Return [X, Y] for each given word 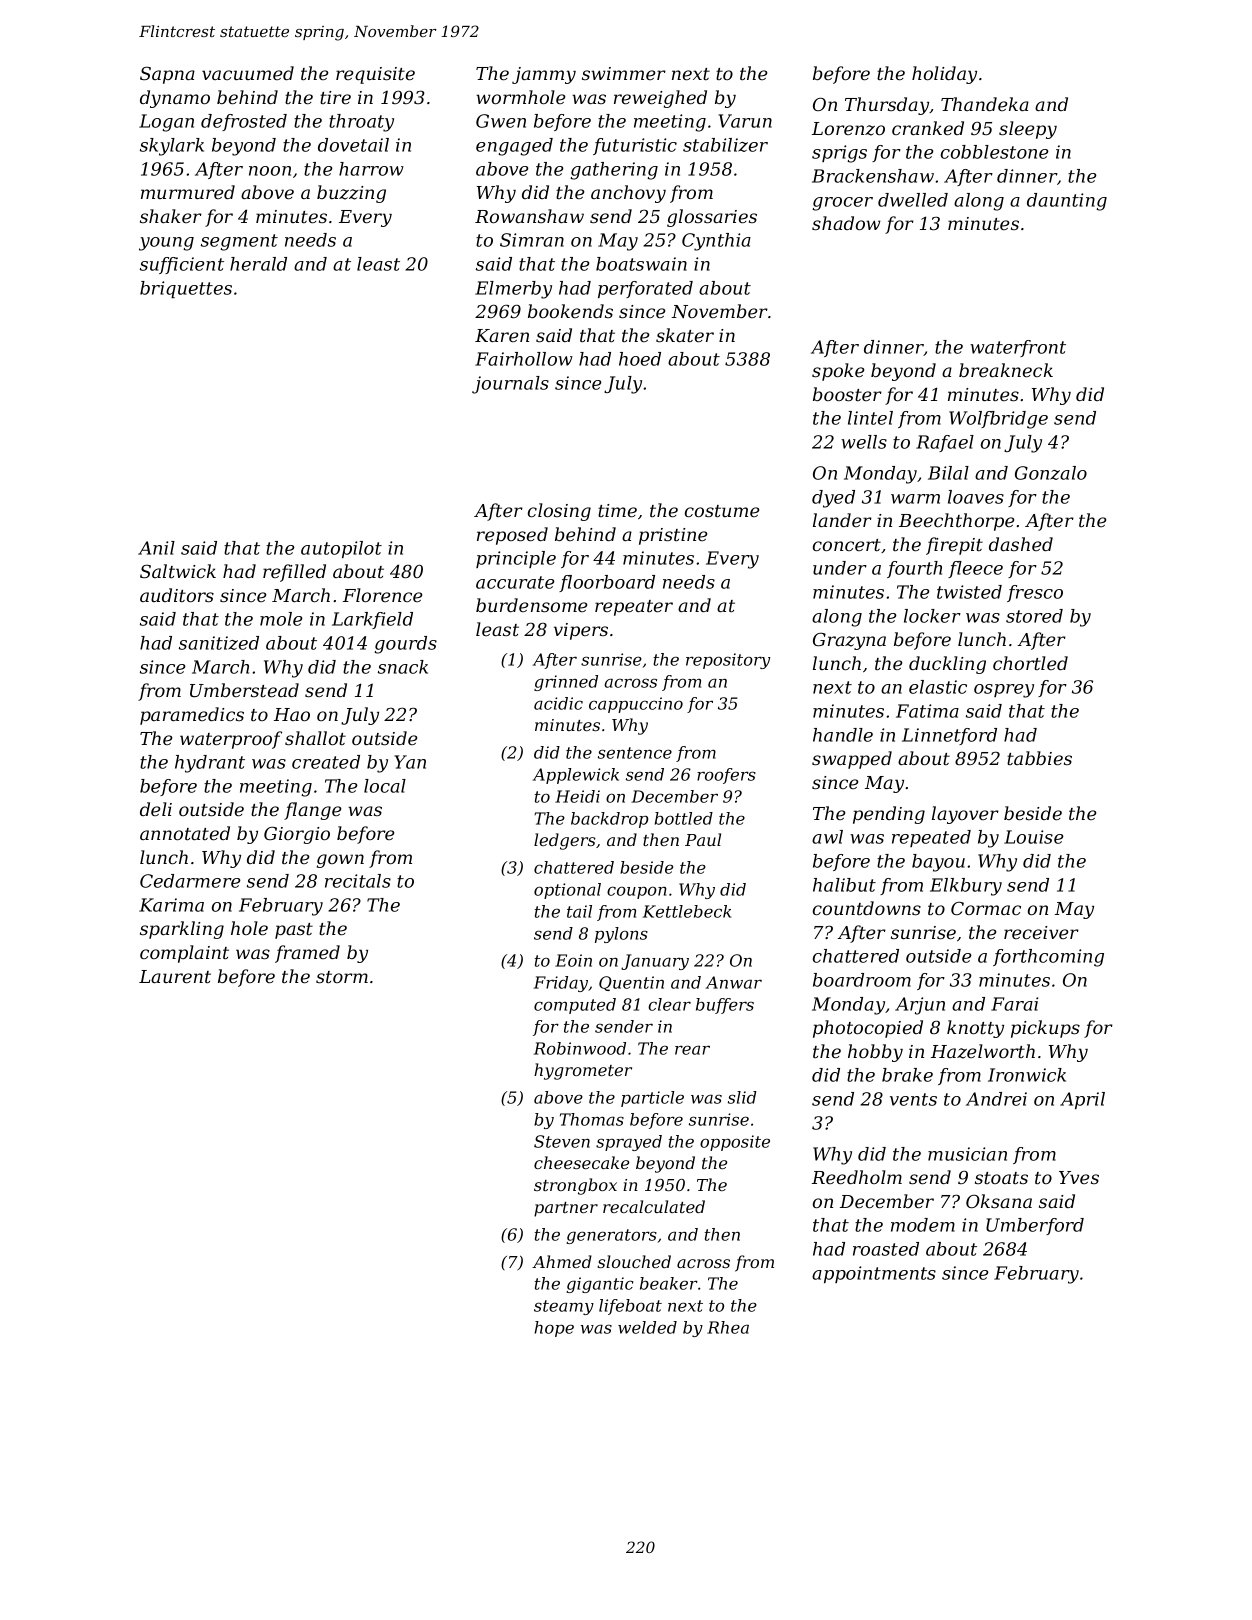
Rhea [728, 1327]
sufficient [182, 265]
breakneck [1006, 370]
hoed [640, 359]
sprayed [629, 1143]
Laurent [175, 976]
